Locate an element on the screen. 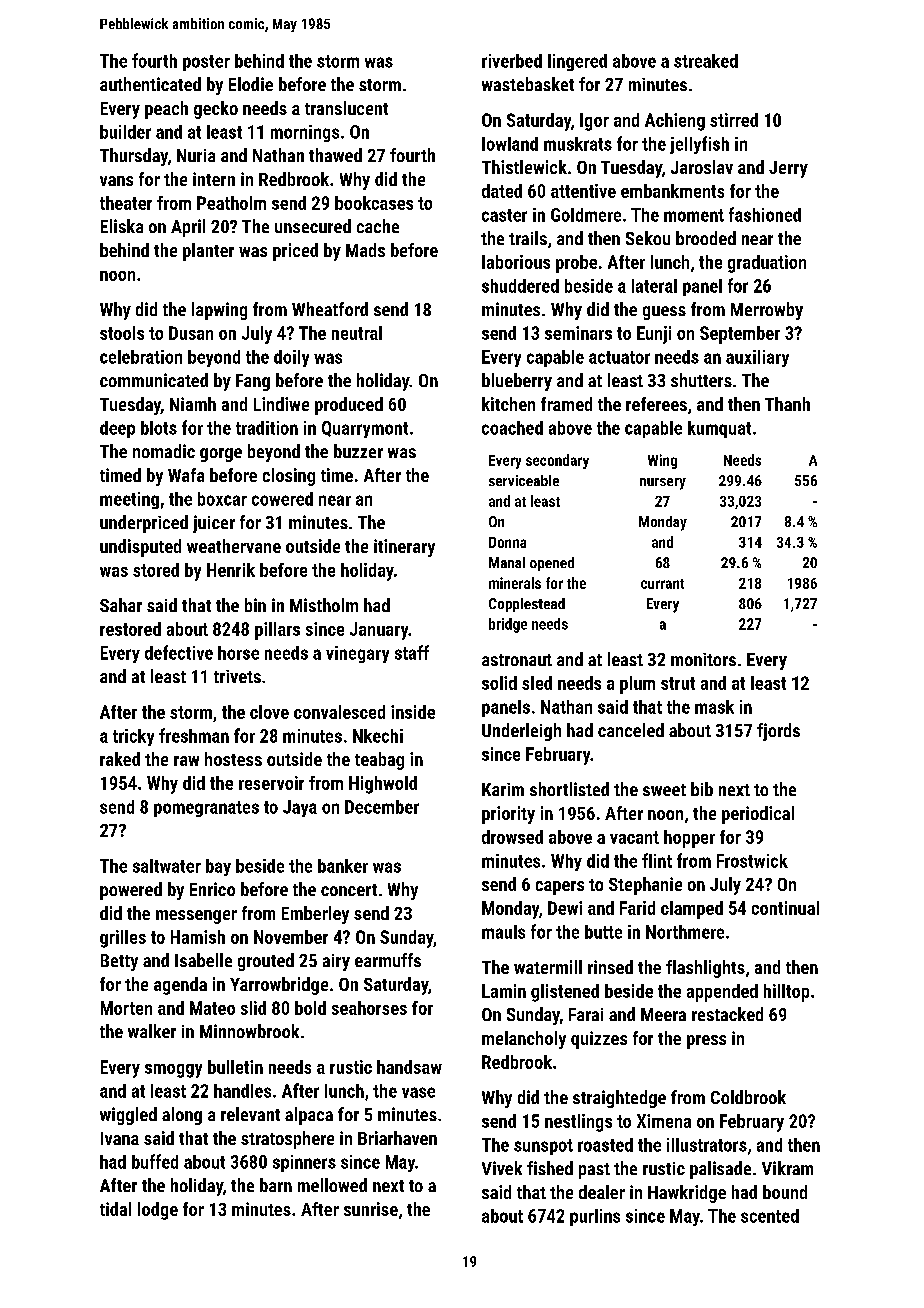 The height and width of the screenshot is (1308, 924). tidal is located at coordinates (115, 1209).
